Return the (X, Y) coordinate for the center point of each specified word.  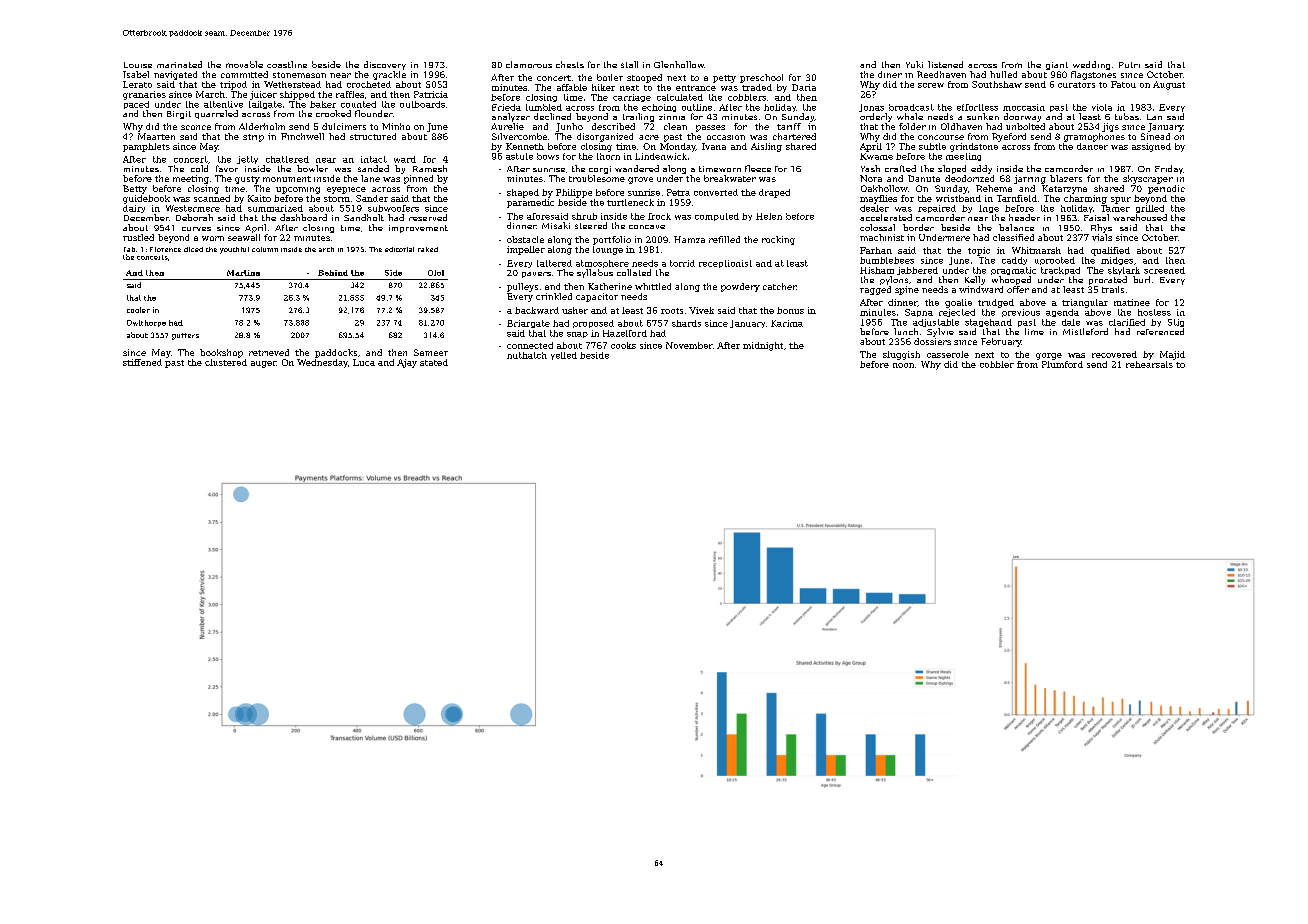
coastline (287, 64)
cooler (138, 310)
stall (629, 64)
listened (945, 64)
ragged (875, 290)
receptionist (725, 264)
